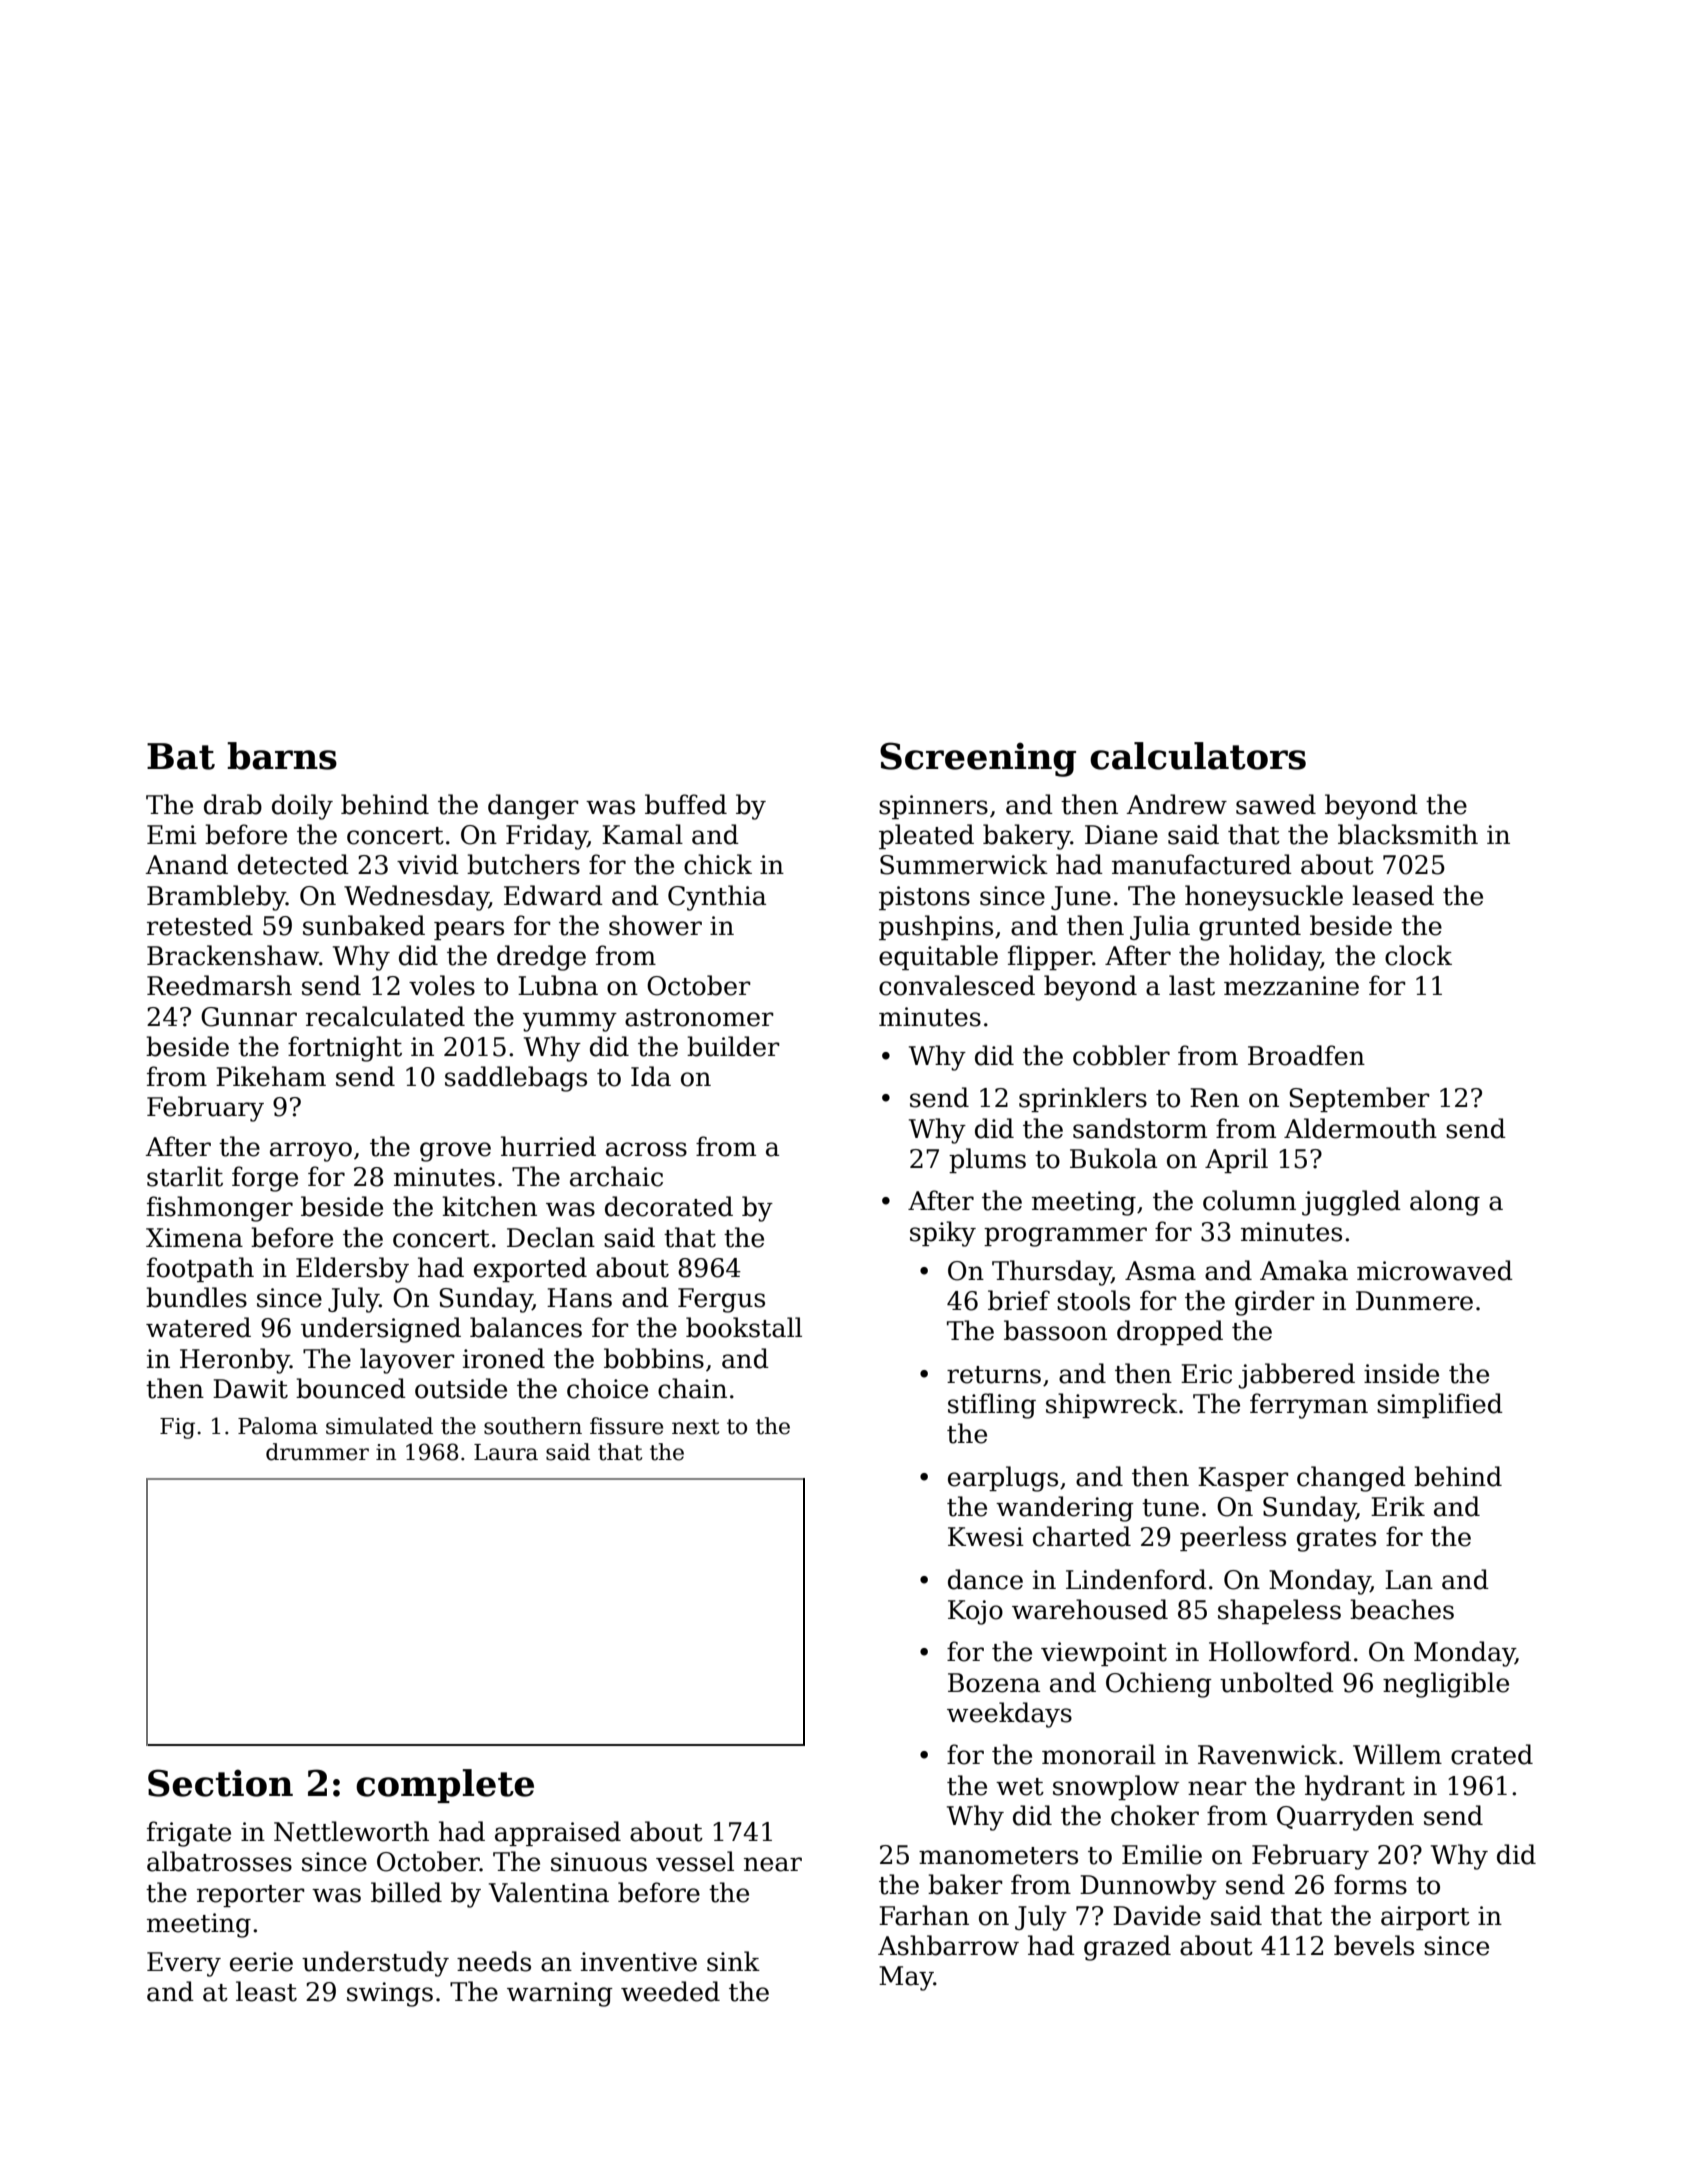 This screenshot has height=2178, width=1683. I want to click on danger, so click(533, 807).
